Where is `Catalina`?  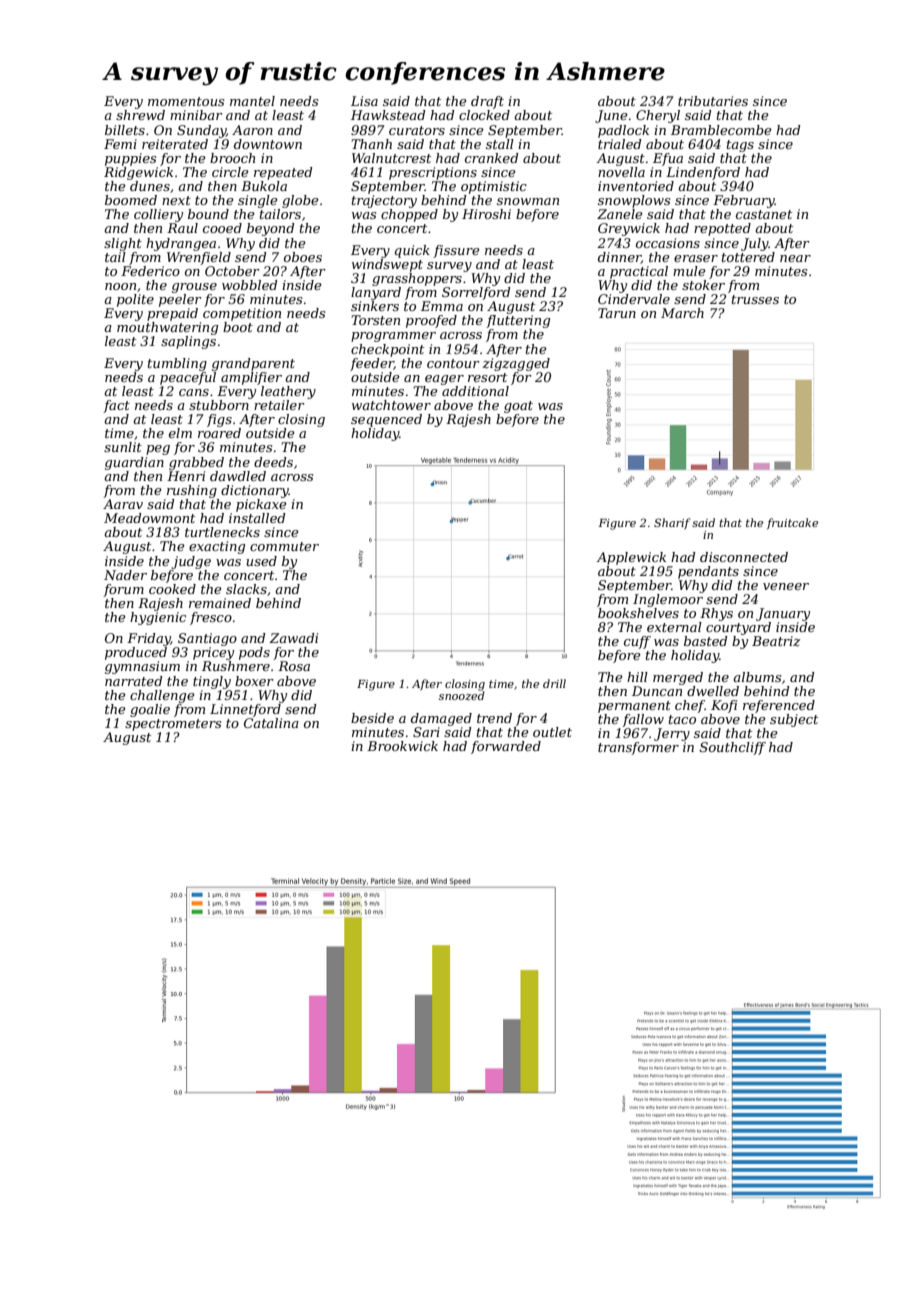
Catalina is located at coordinates (271, 723).
